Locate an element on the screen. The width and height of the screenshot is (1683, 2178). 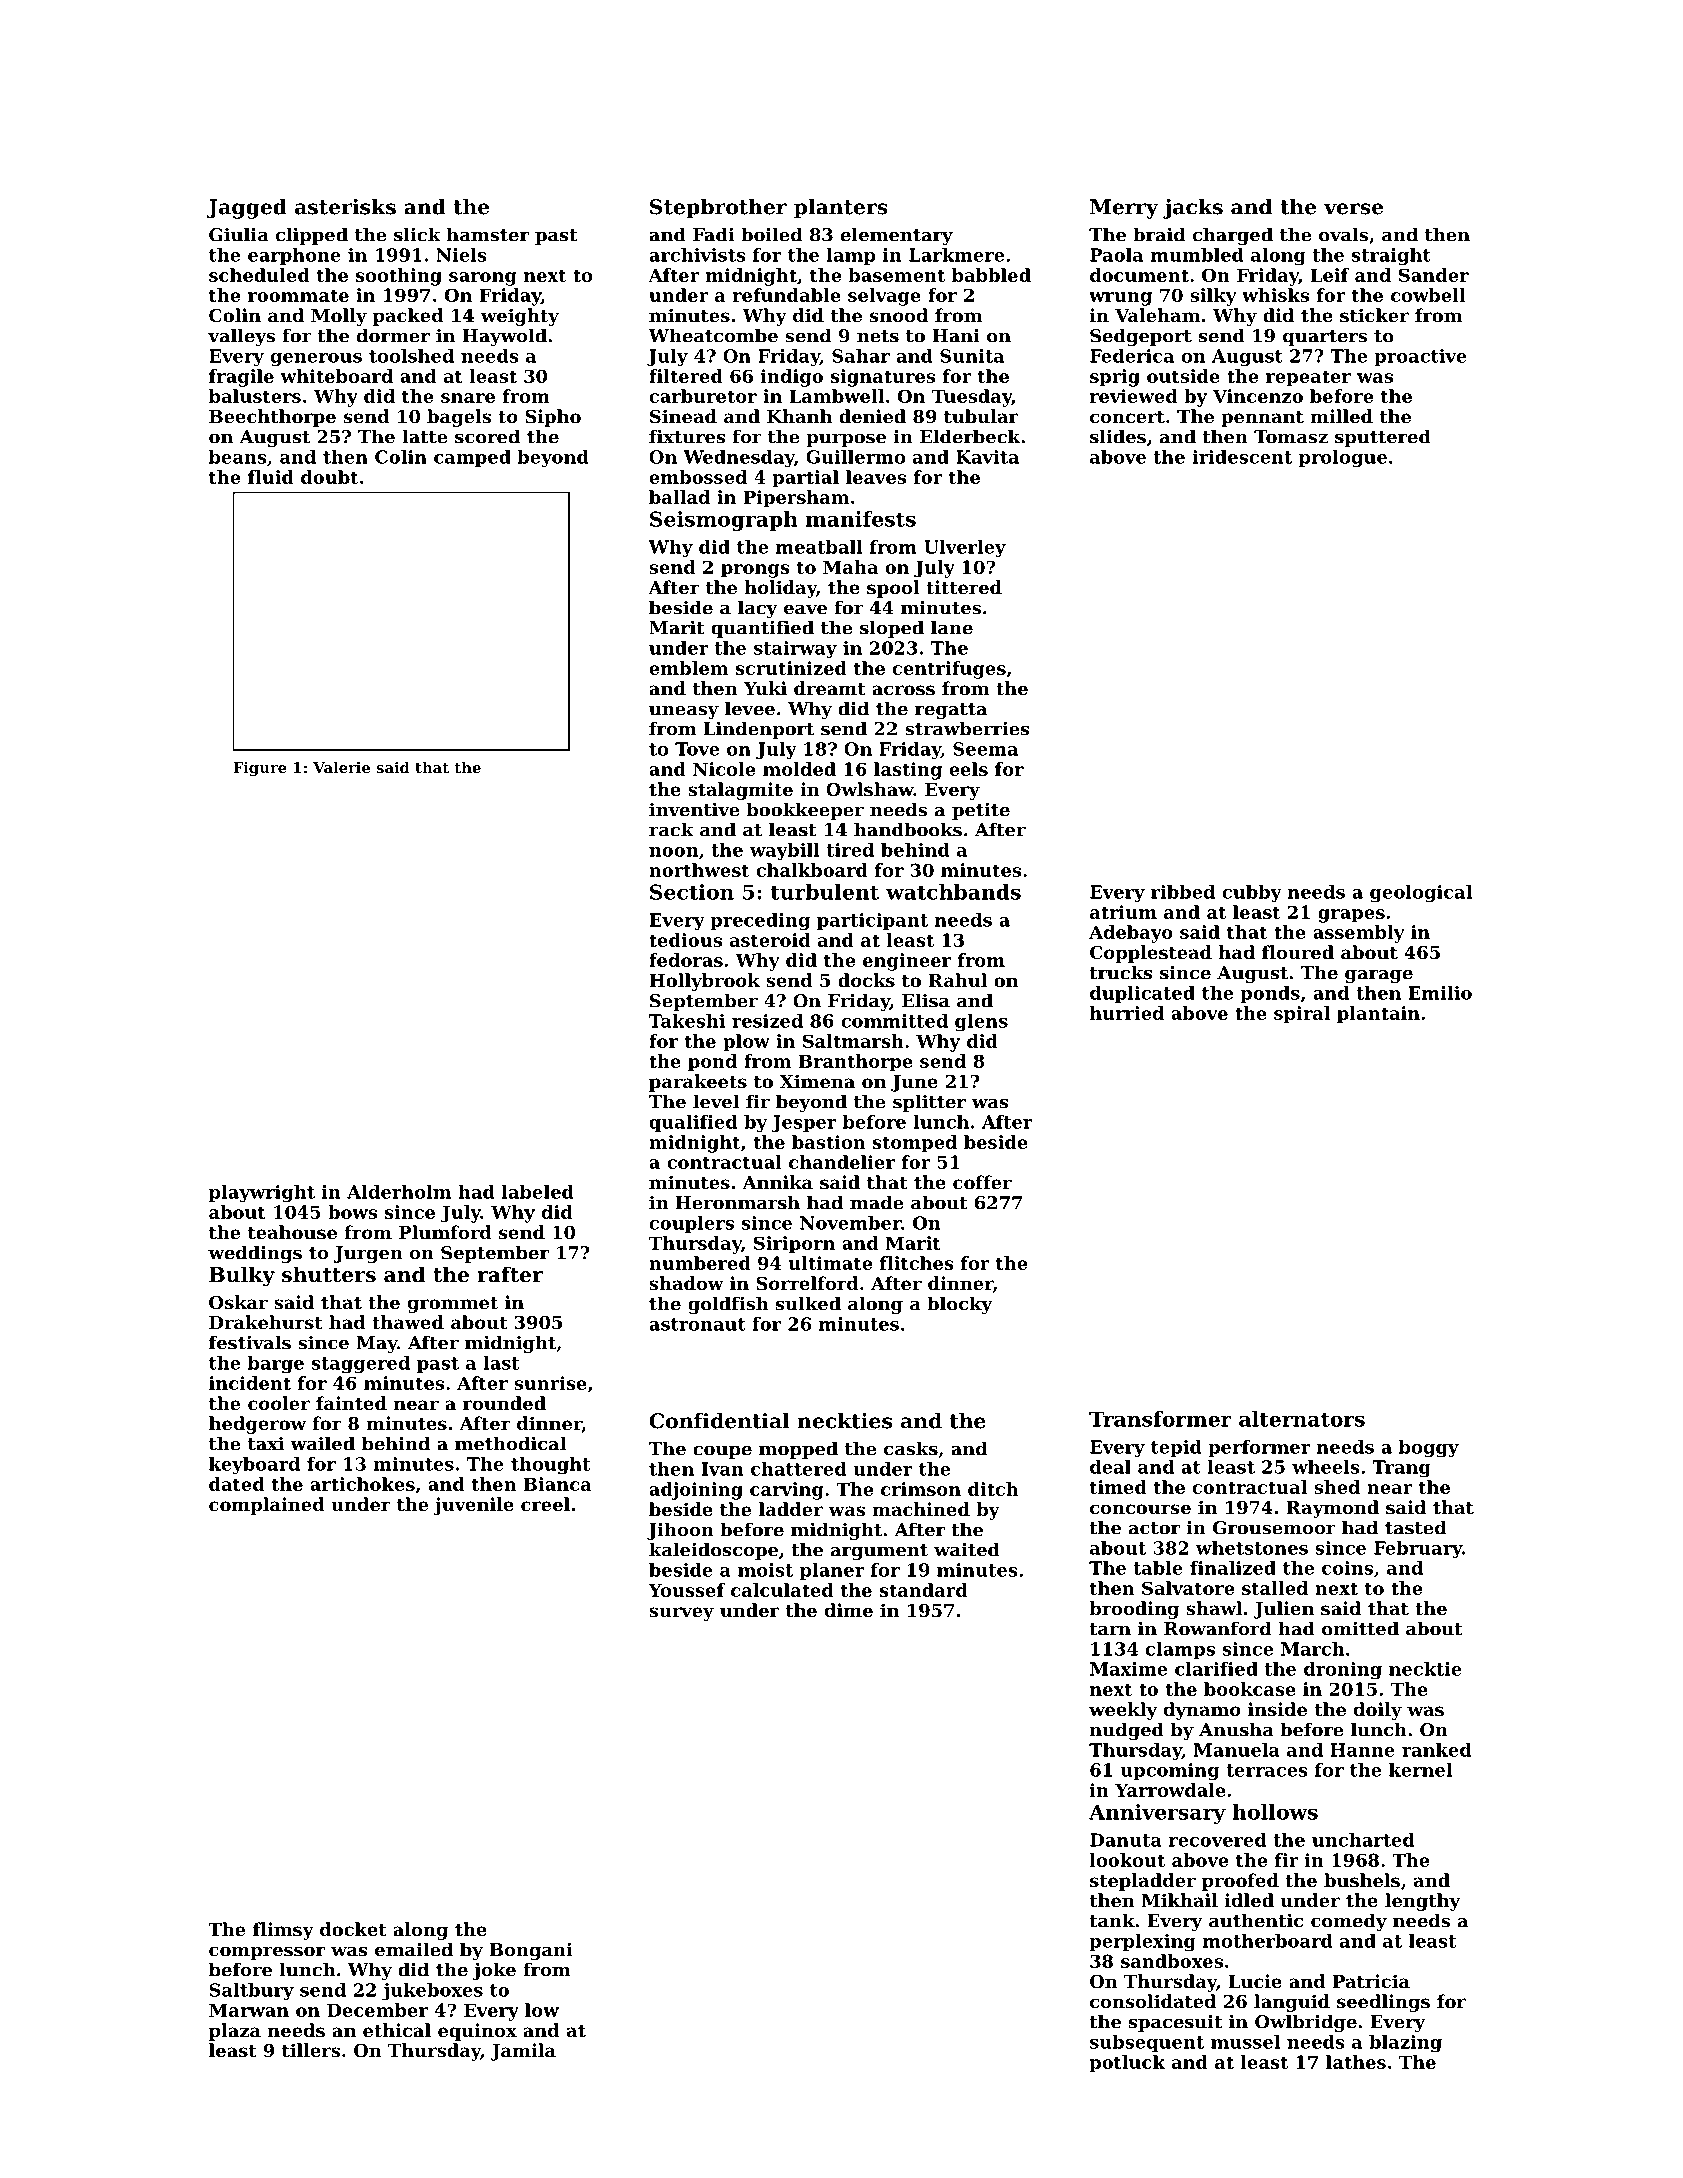
beans is located at coordinates (238, 457).
